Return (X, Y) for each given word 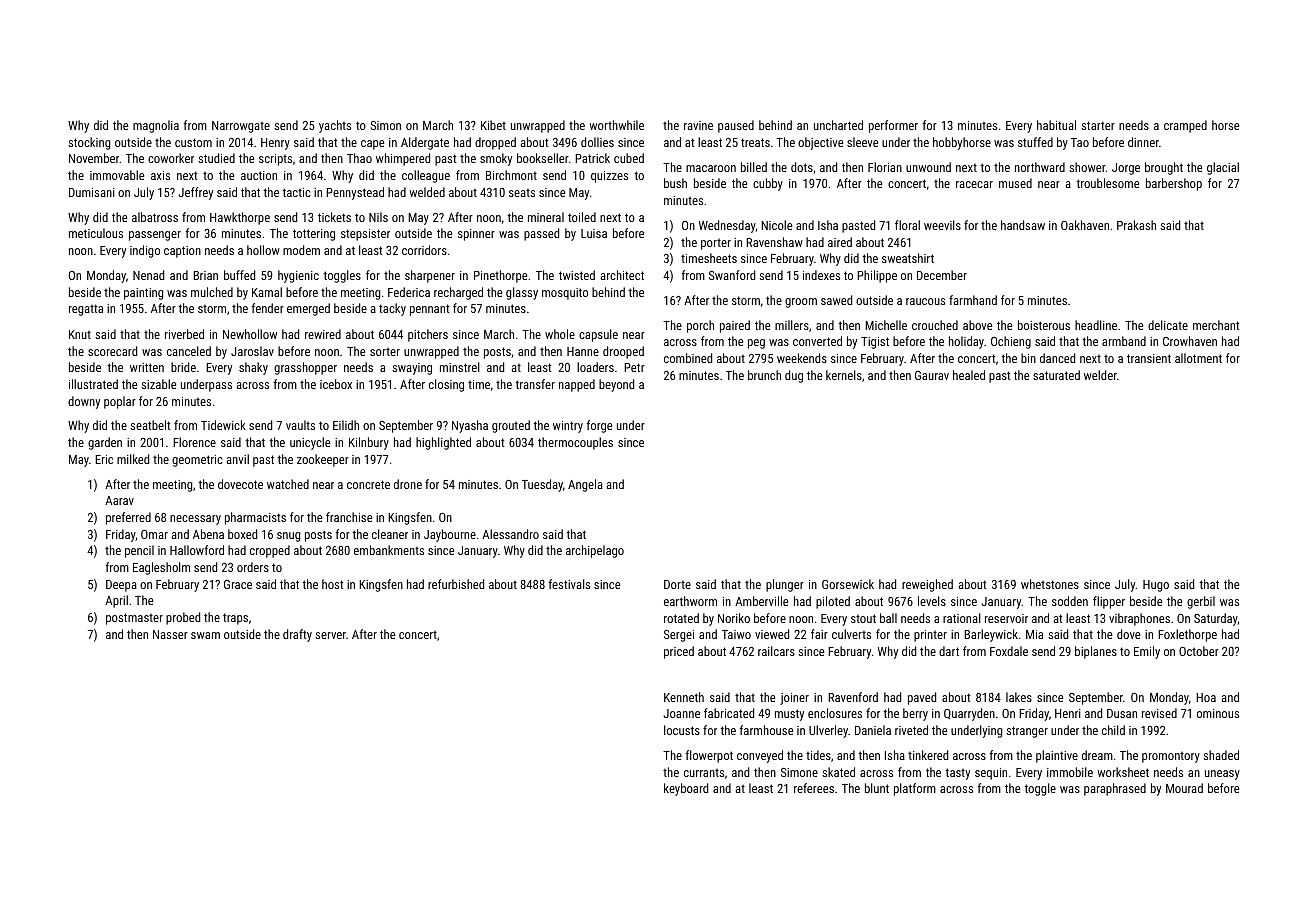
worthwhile (616, 125)
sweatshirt (908, 258)
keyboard (686, 789)
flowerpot (709, 756)
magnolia (156, 126)
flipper (1109, 602)
